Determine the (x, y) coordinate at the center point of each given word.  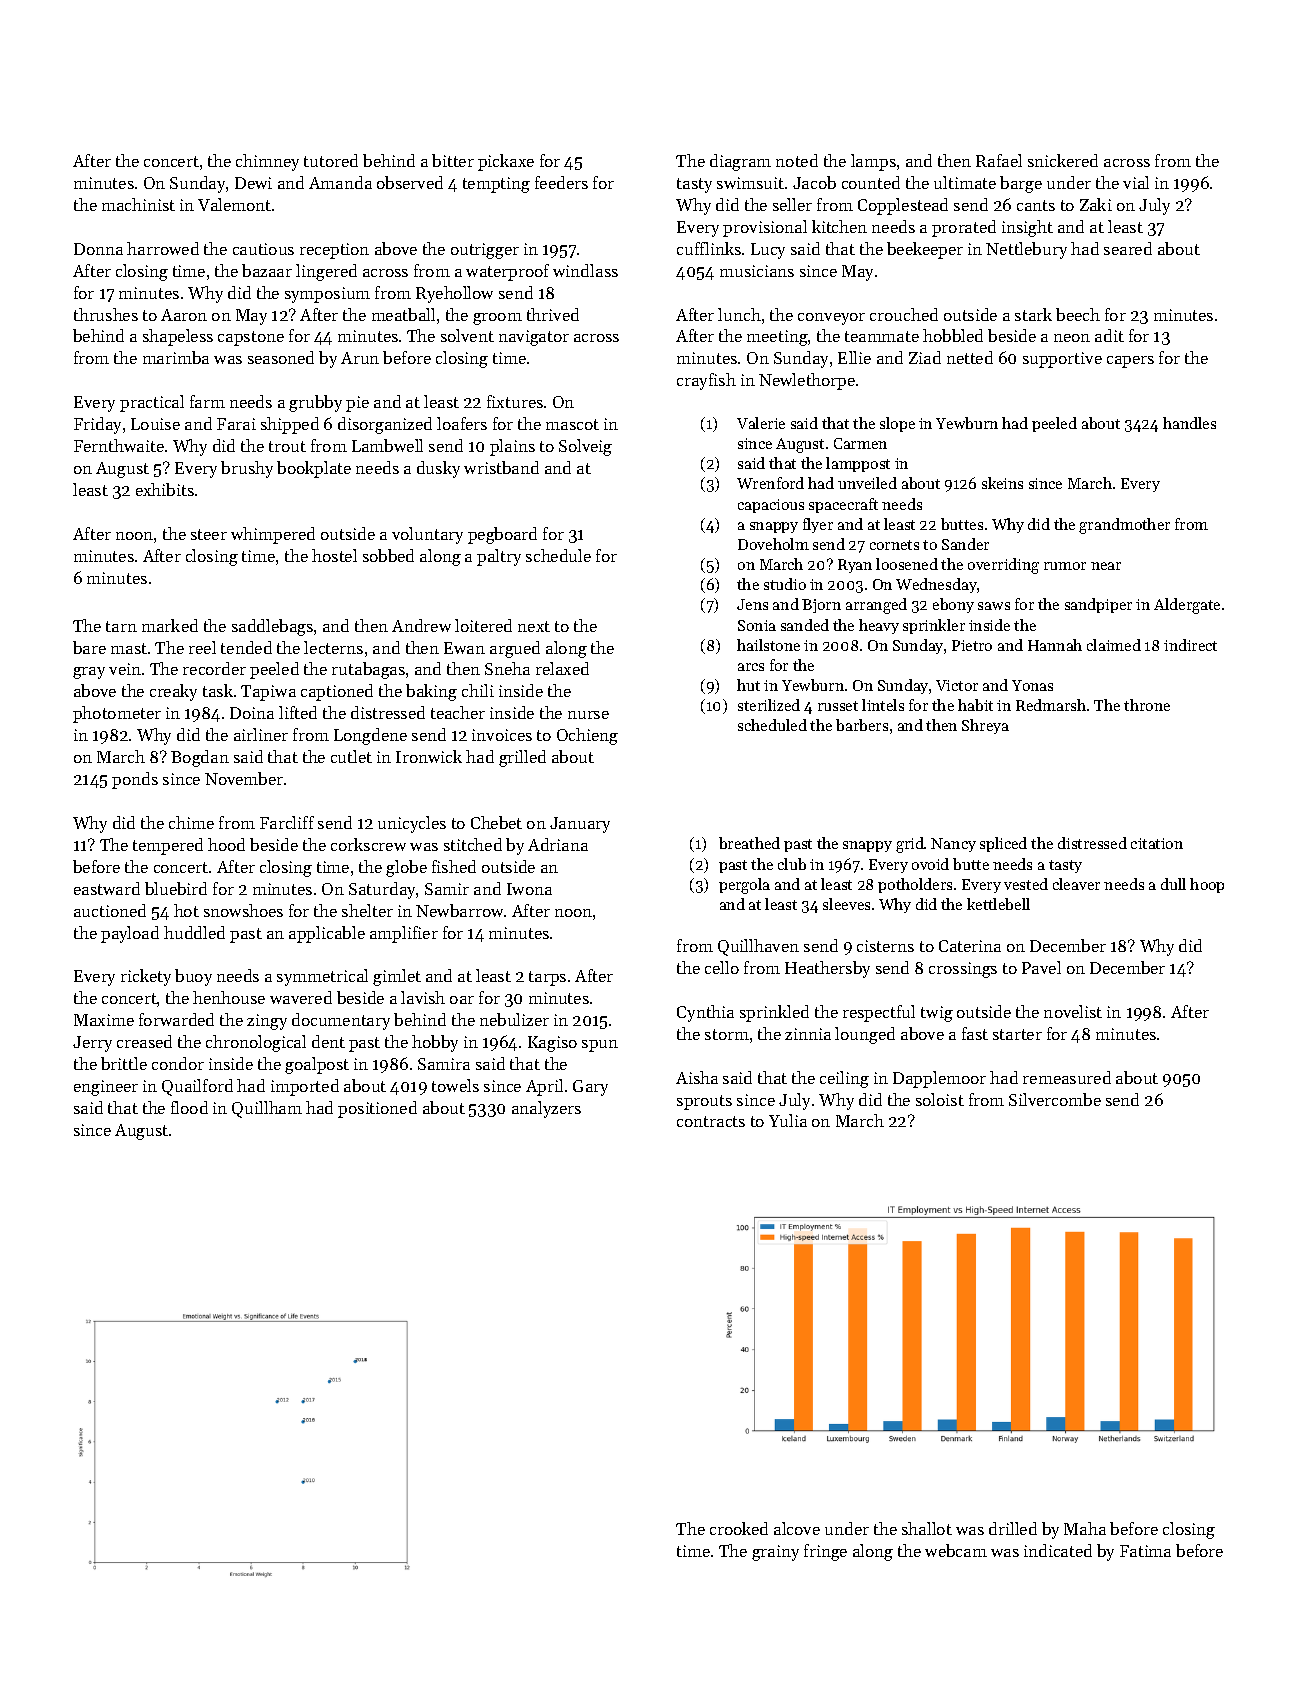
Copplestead (903, 206)
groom (497, 319)
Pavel (1041, 967)
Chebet (496, 822)
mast (129, 648)
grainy (775, 1553)
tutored (331, 160)
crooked (739, 1528)
